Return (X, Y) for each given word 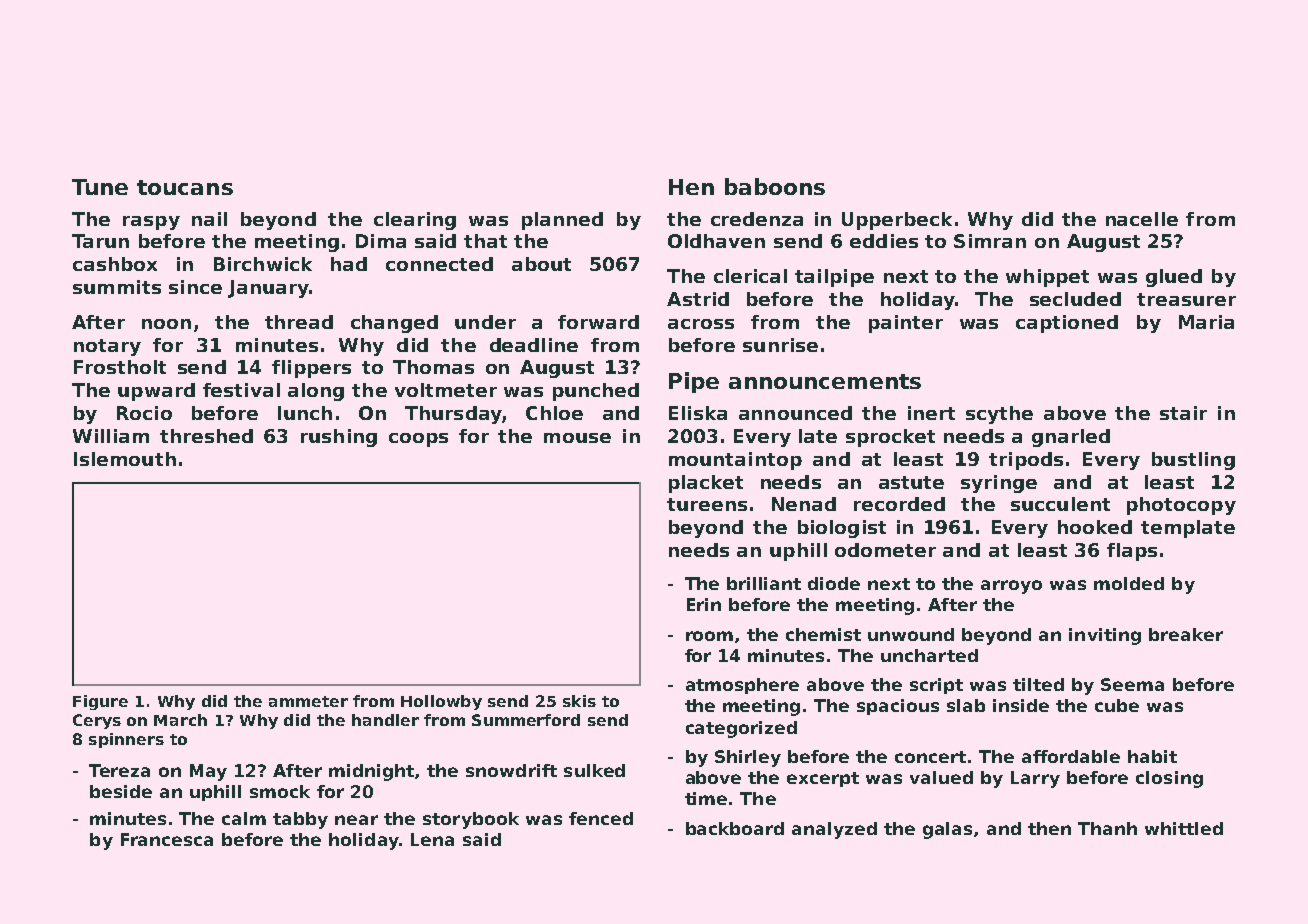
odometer (885, 550)
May (208, 772)
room (709, 636)
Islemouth (125, 459)
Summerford (526, 720)
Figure (100, 702)
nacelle (1142, 219)
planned (562, 221)
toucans (185, 187)
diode (834, 583)
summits (117, 287)
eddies (884, 241)
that (485, 241)
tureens (707, 504)
